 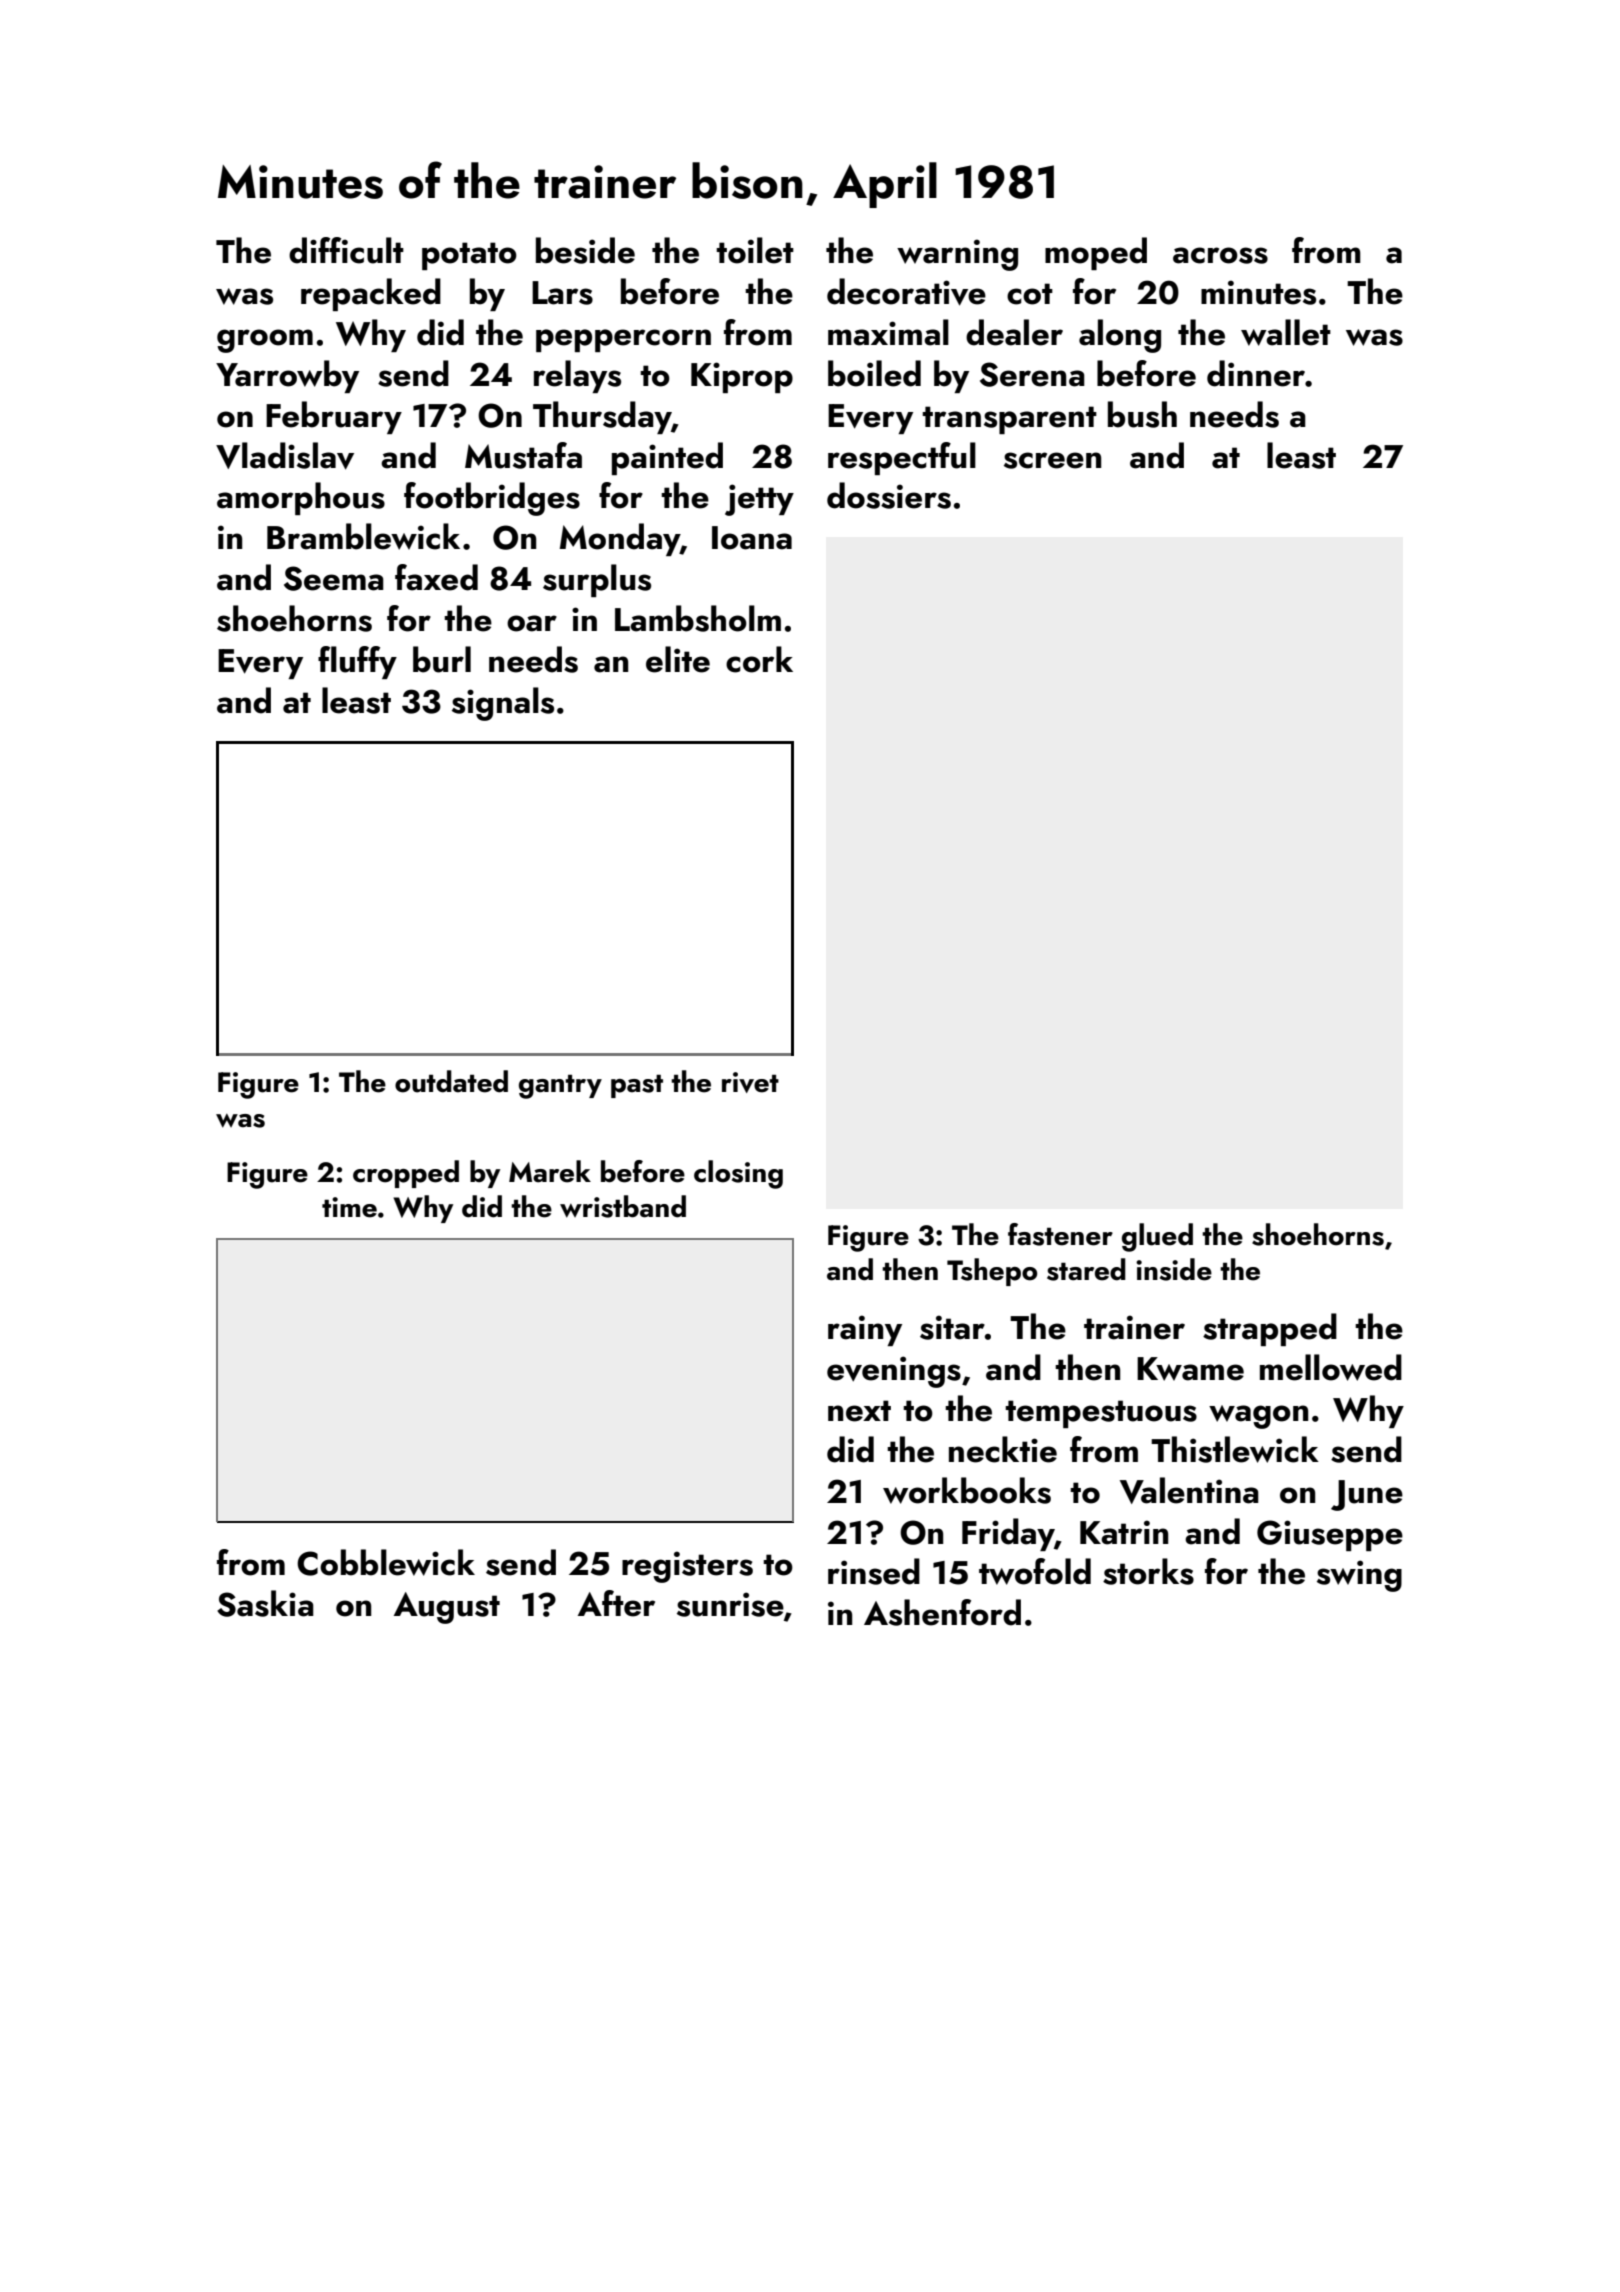 I want to click on cork, so click(x=759, y=659).
